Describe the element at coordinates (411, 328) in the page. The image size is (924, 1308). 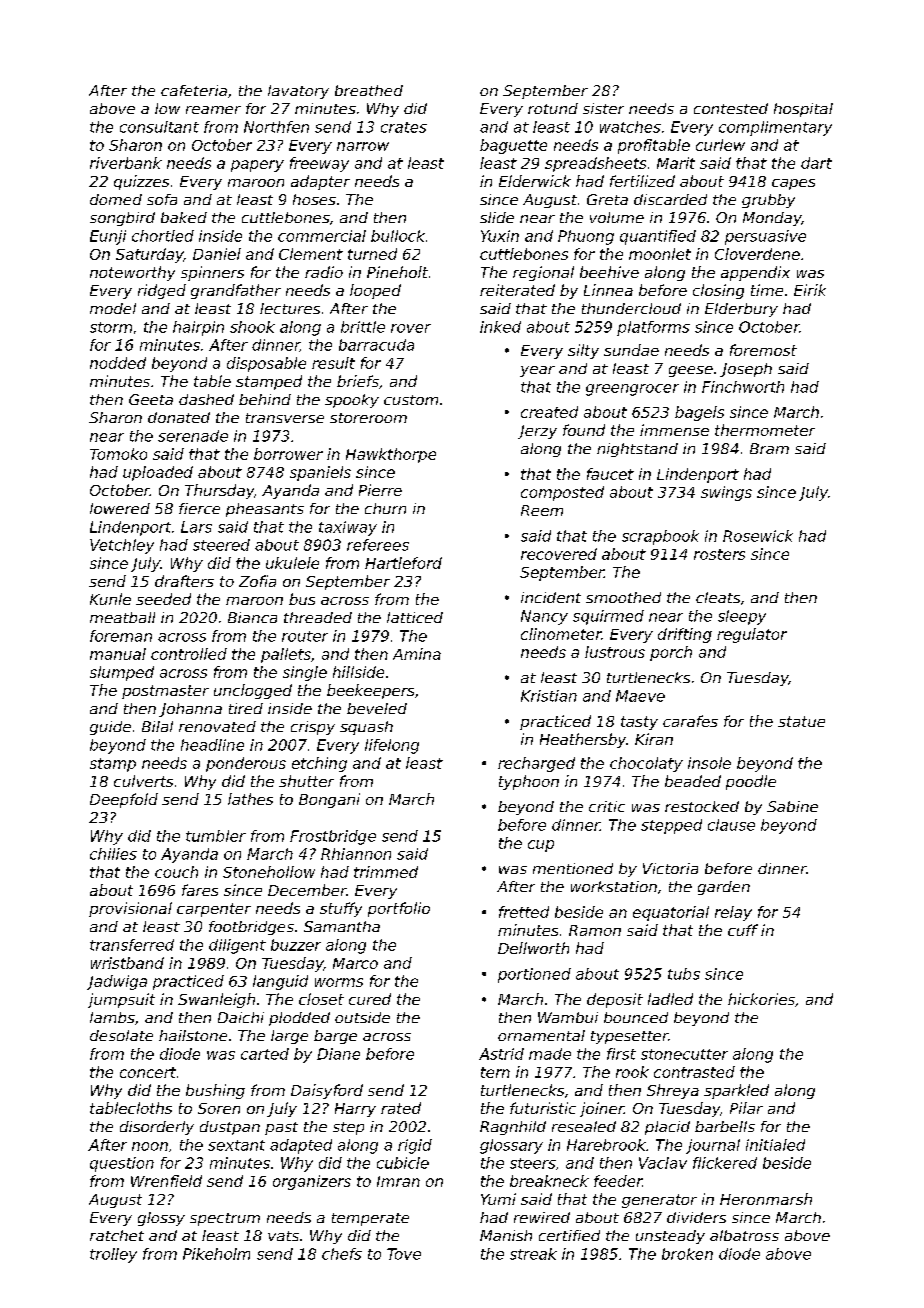
I see `rover` at that location.
